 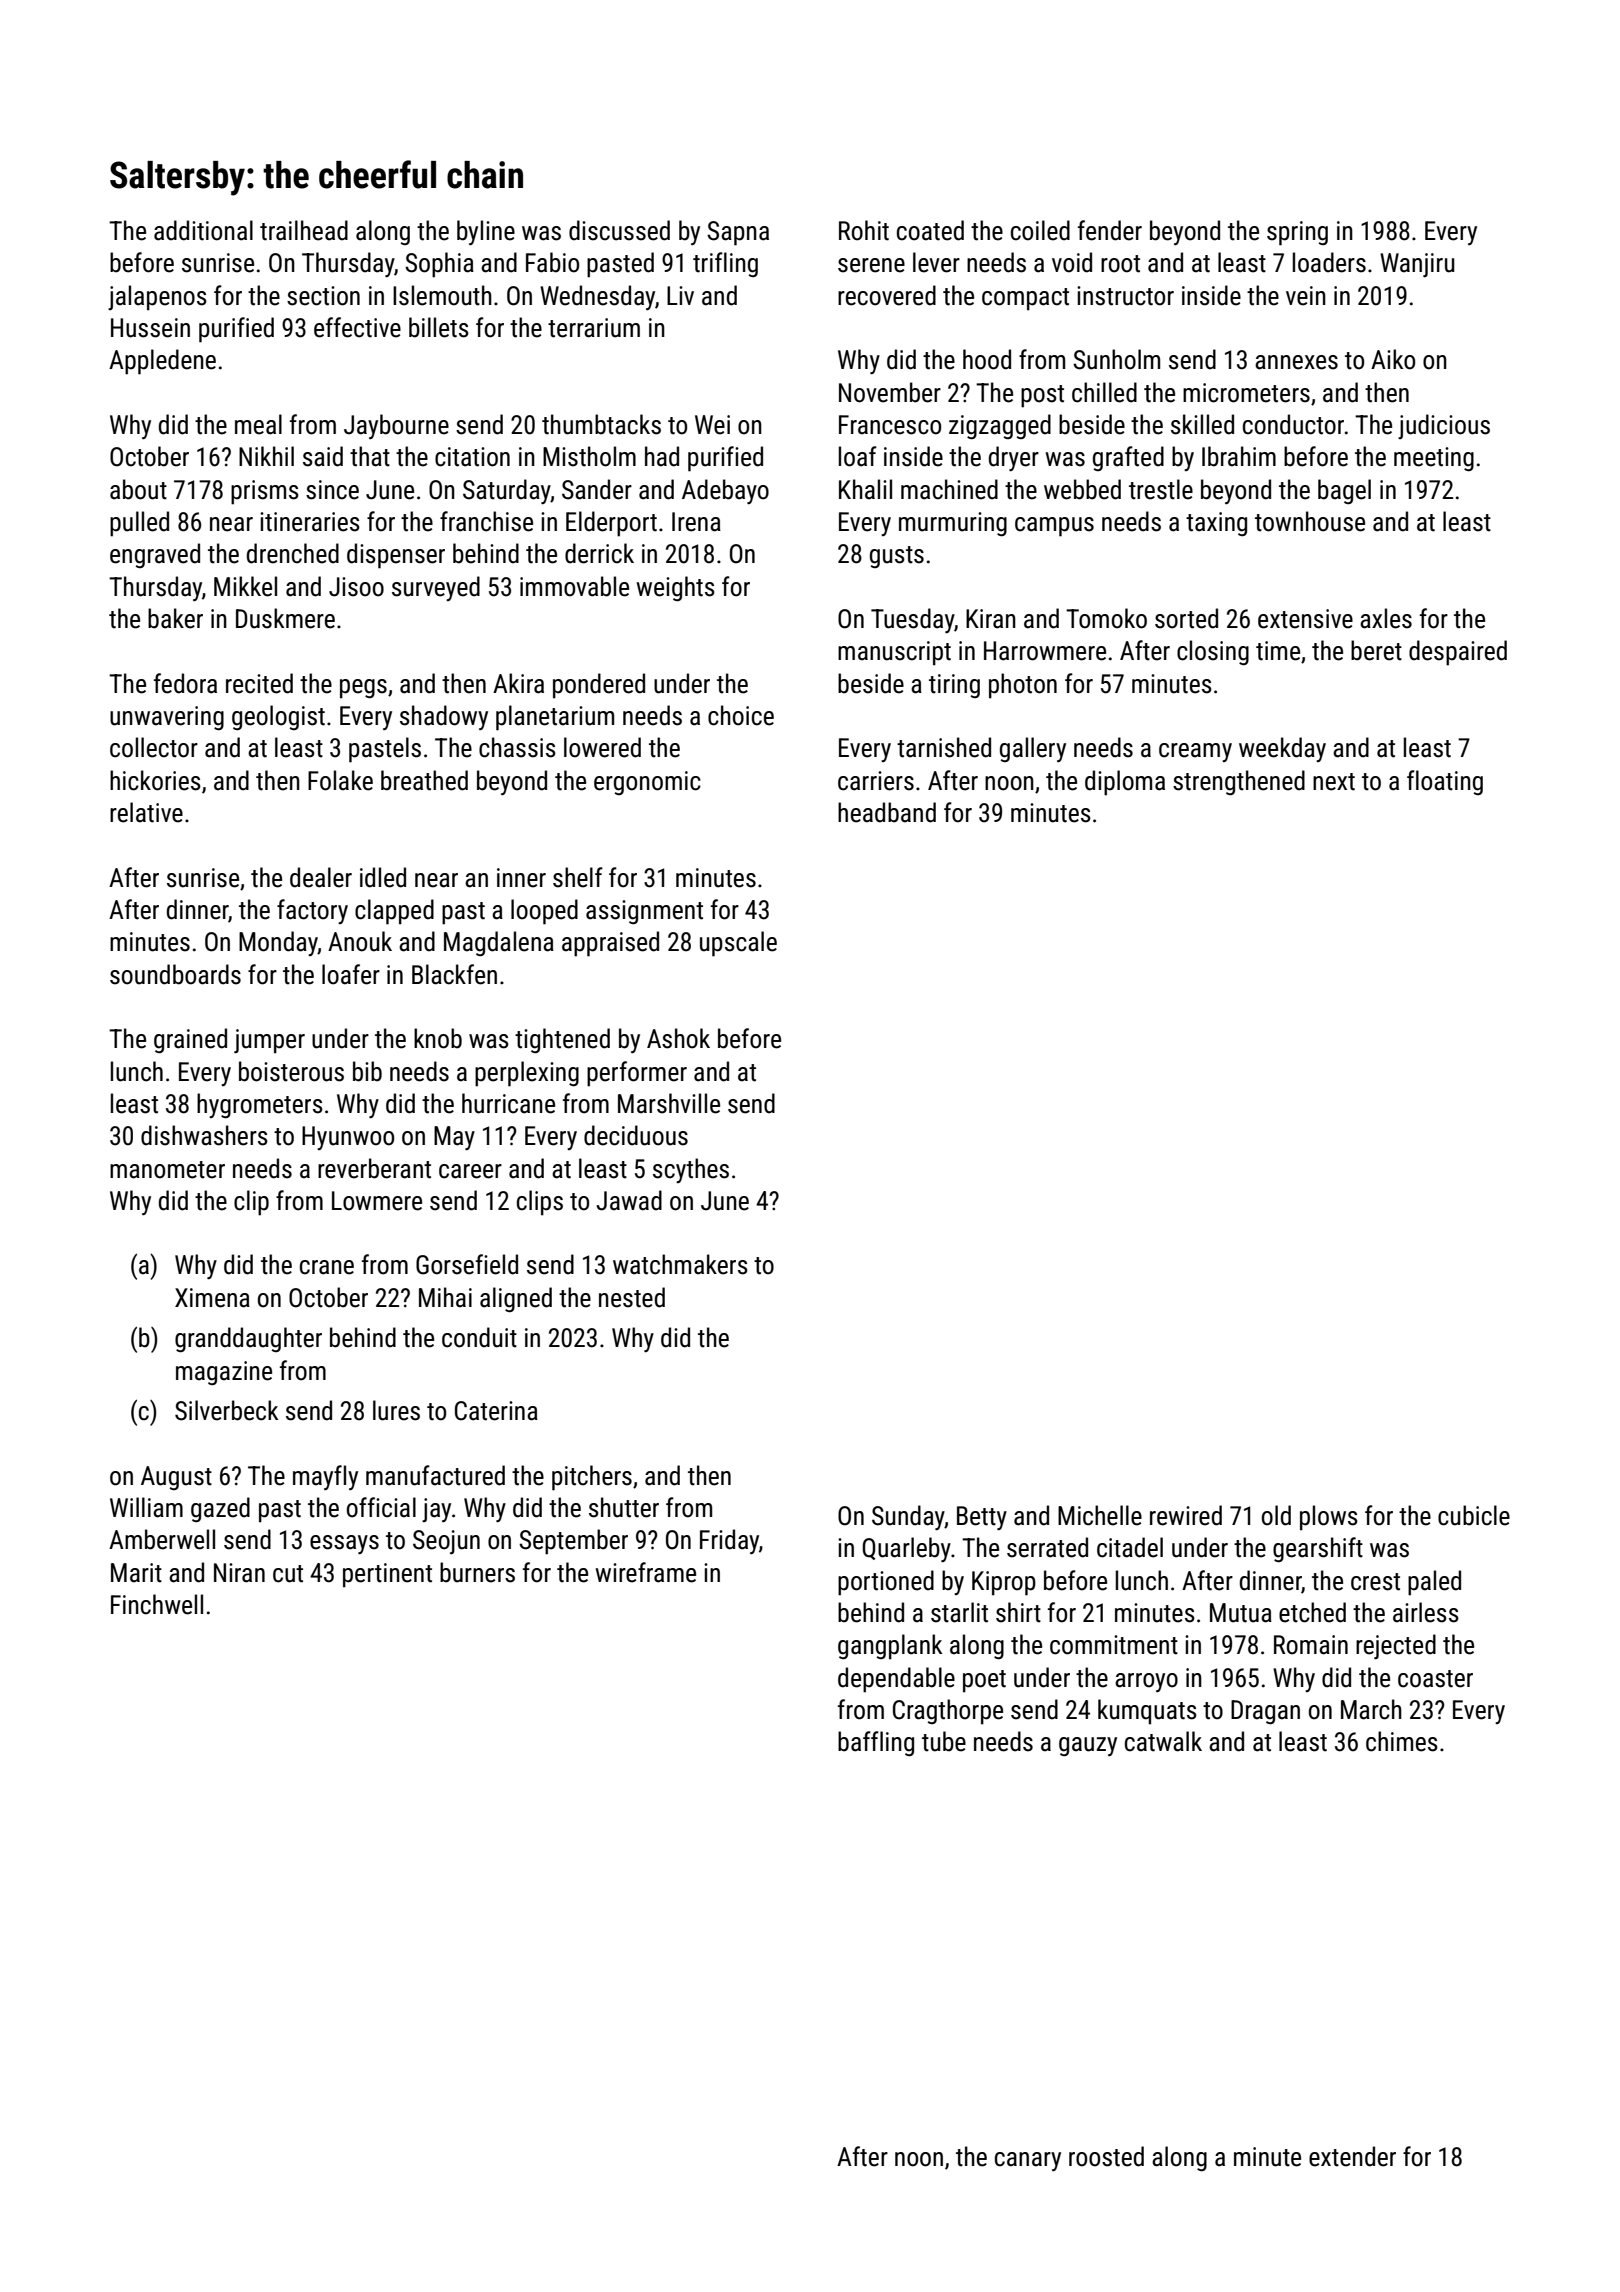 What do you see at coordinates (1241, 1613) in the page?
I see `Mutua` at bounding box center [1241, 1613].
